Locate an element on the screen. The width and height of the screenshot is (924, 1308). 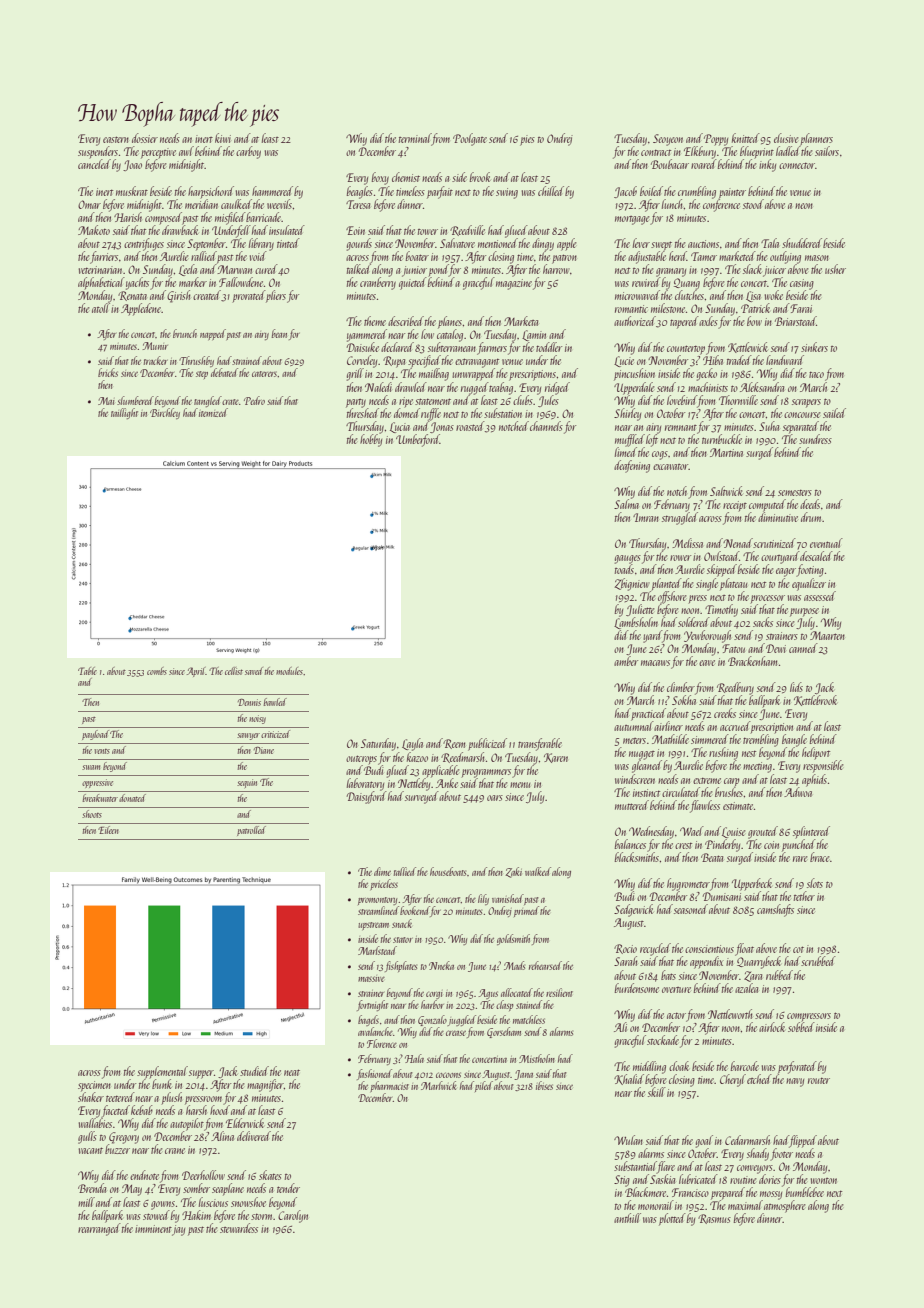
rearranged is located at coordinates (99, 1229).
